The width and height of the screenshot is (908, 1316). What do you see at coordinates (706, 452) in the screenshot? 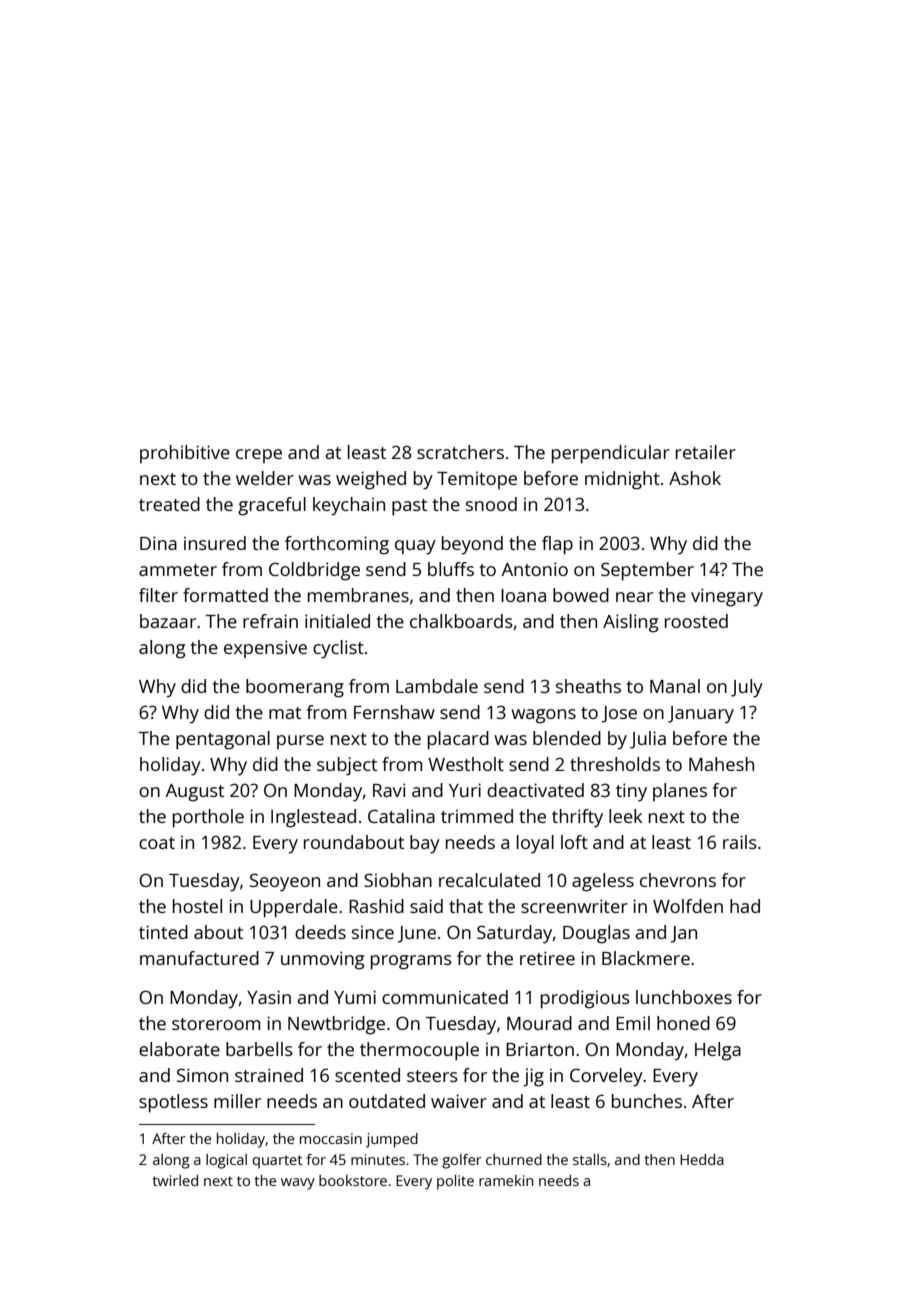
I see `retailer` at bounding box center [706, 452].
